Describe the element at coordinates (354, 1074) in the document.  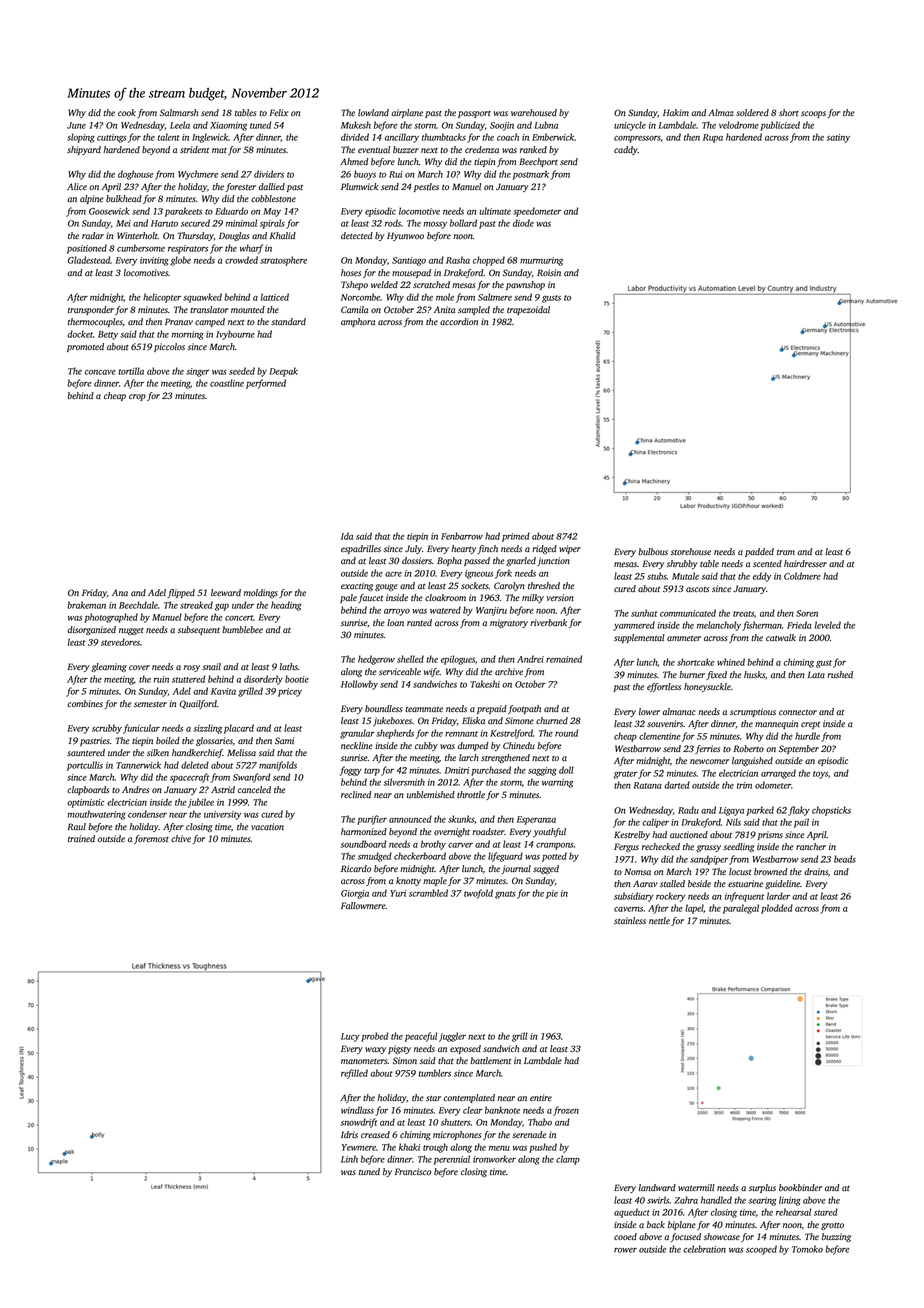
I see `refilled` at that location.
